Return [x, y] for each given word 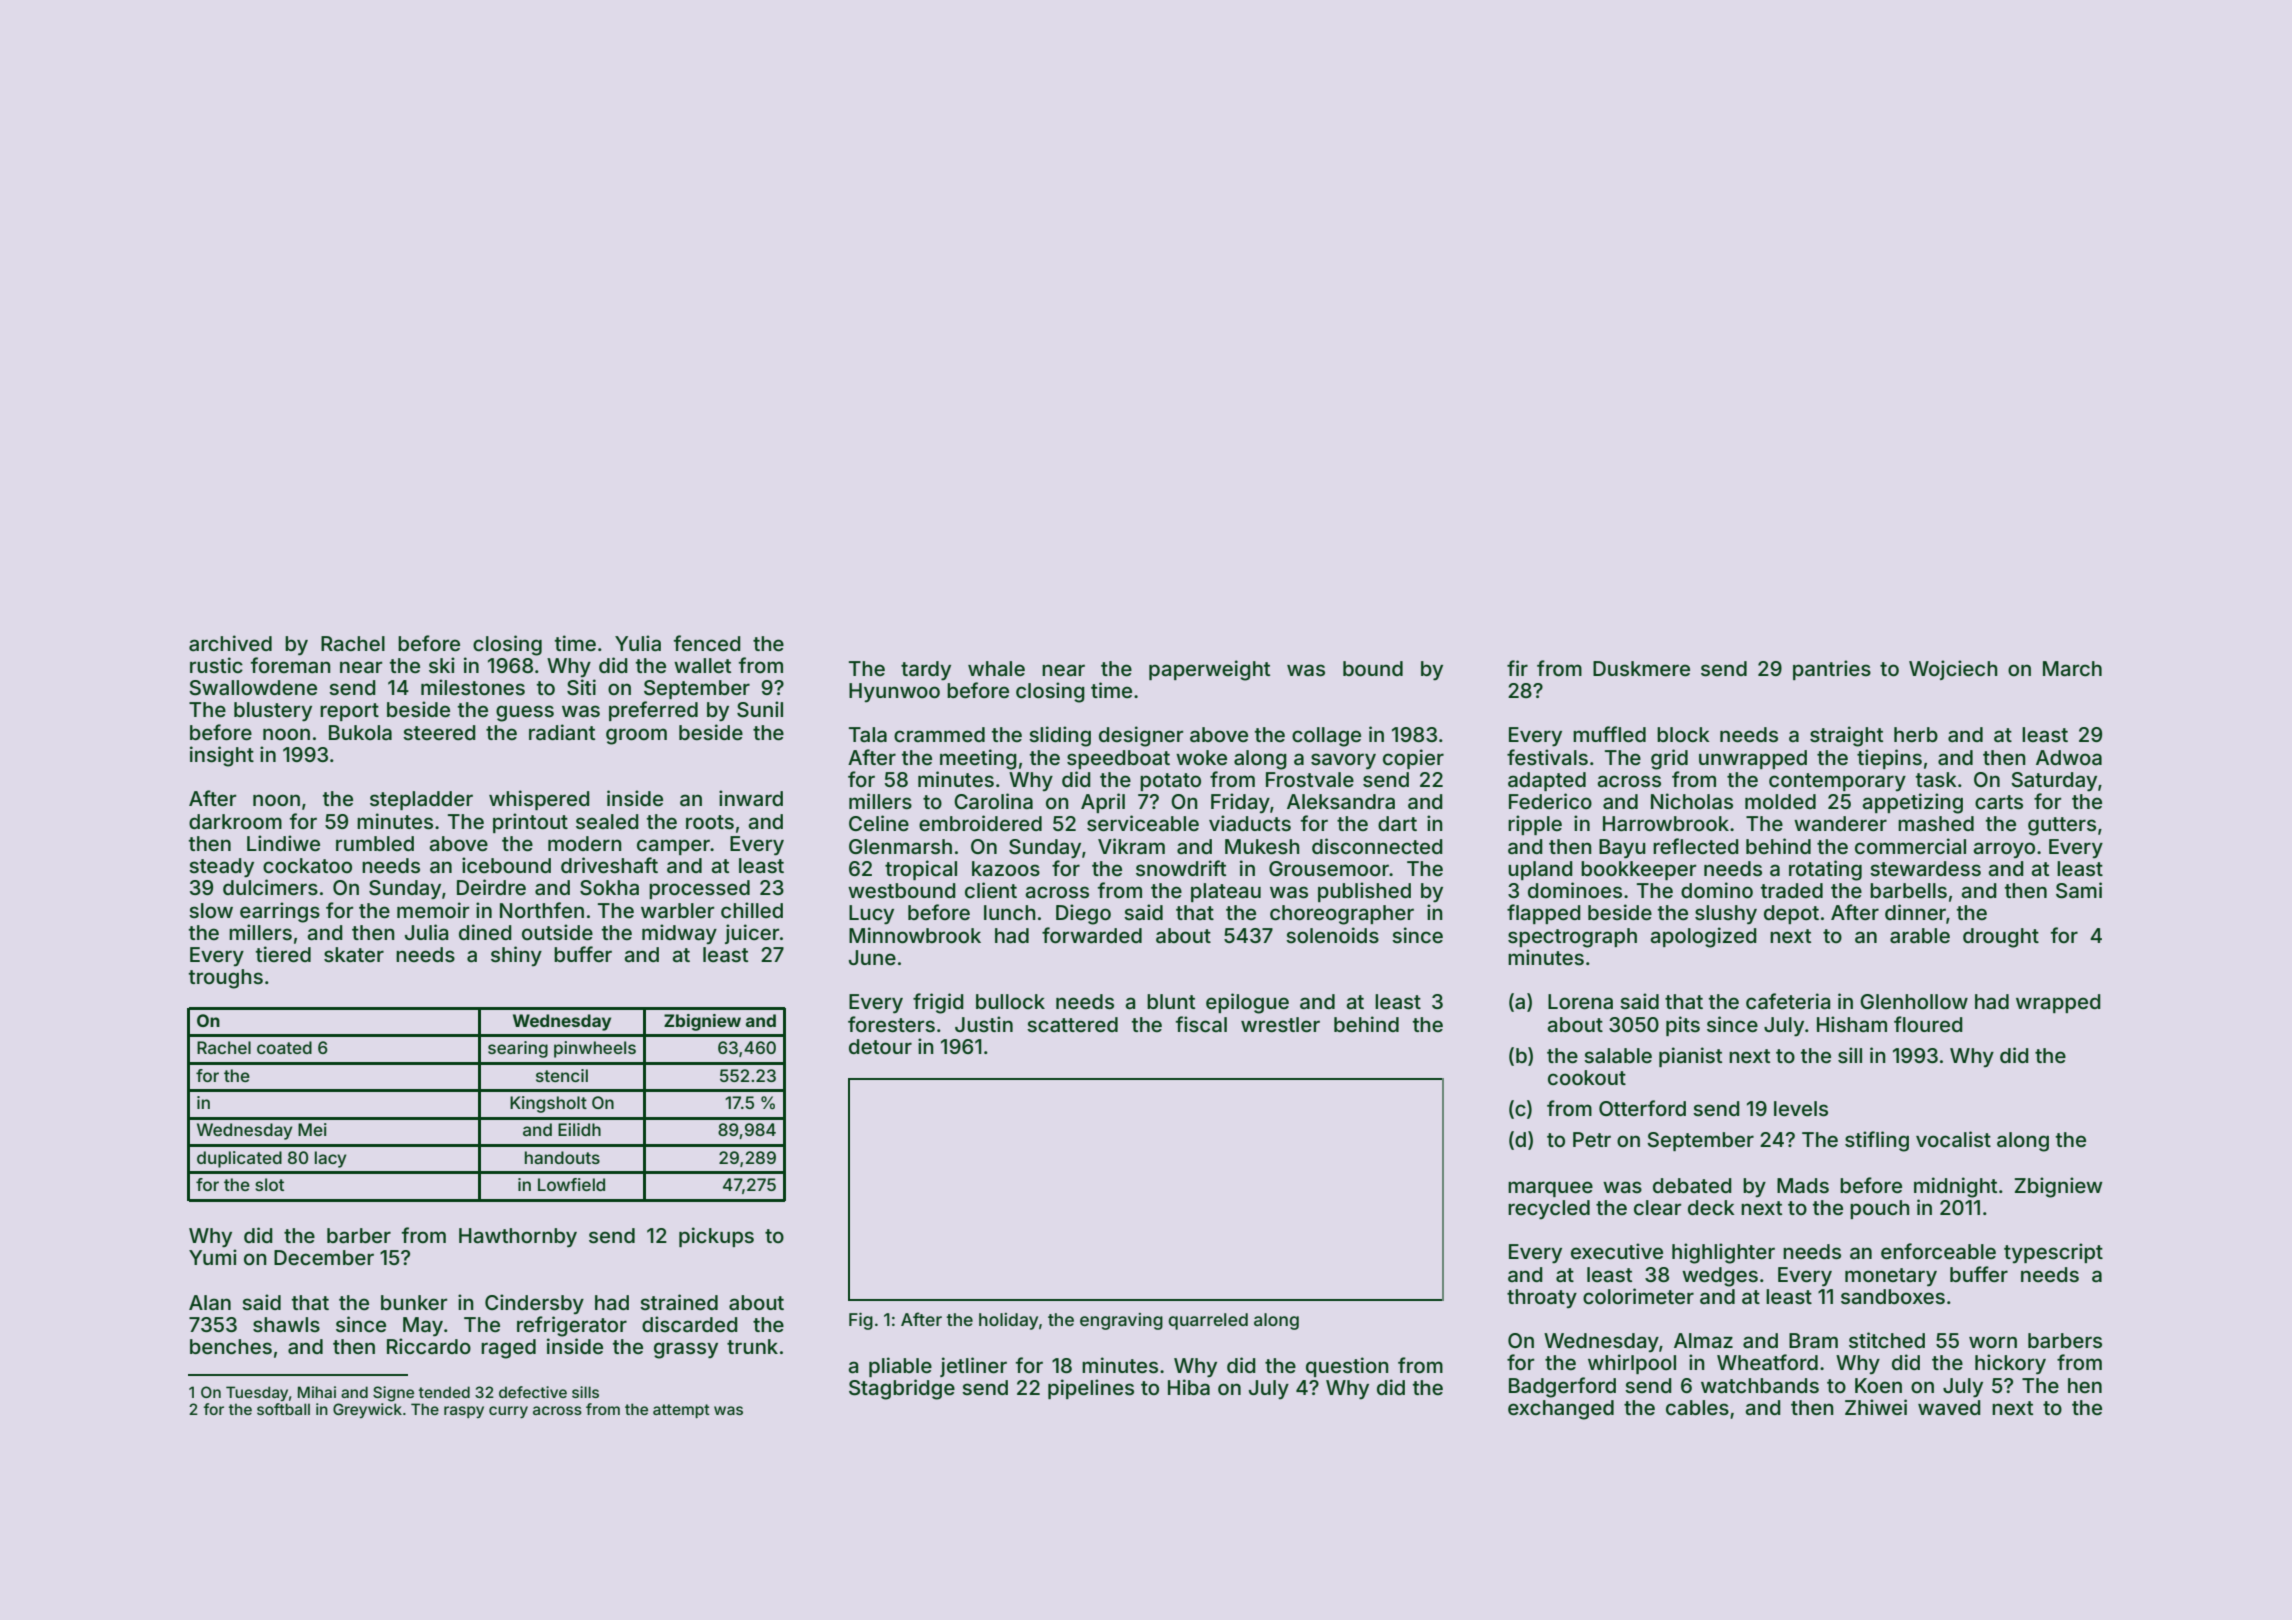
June [872, 957]
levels [1801, 1108]
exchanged [1561, 1410]
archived [230, 643]
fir [1517, 668]
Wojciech [1953, 670]
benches [231, 1346]
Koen [1878, 1385]
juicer [752, 934]
